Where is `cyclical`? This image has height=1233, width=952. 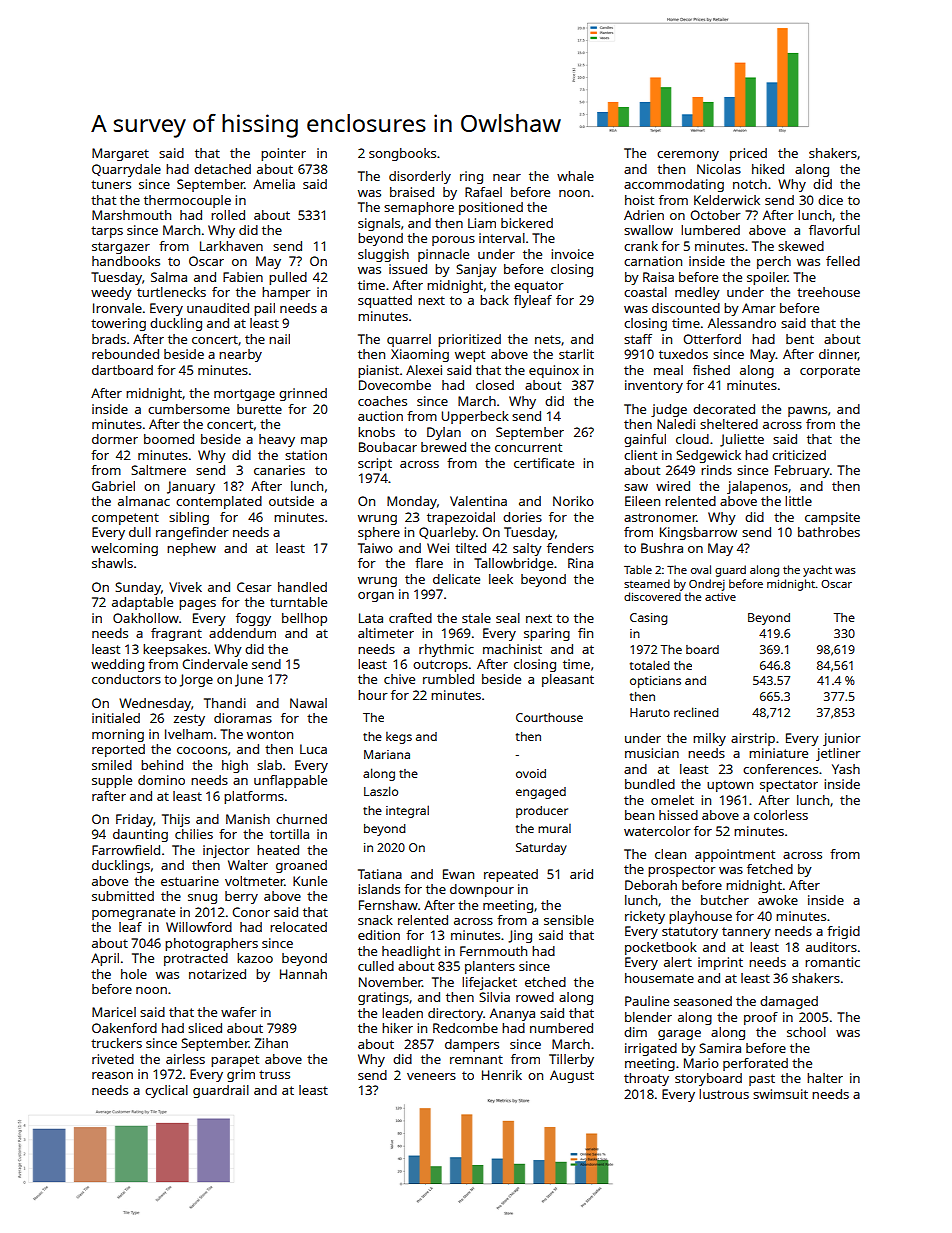 cyclical is located at coordinates (166, 1091).
